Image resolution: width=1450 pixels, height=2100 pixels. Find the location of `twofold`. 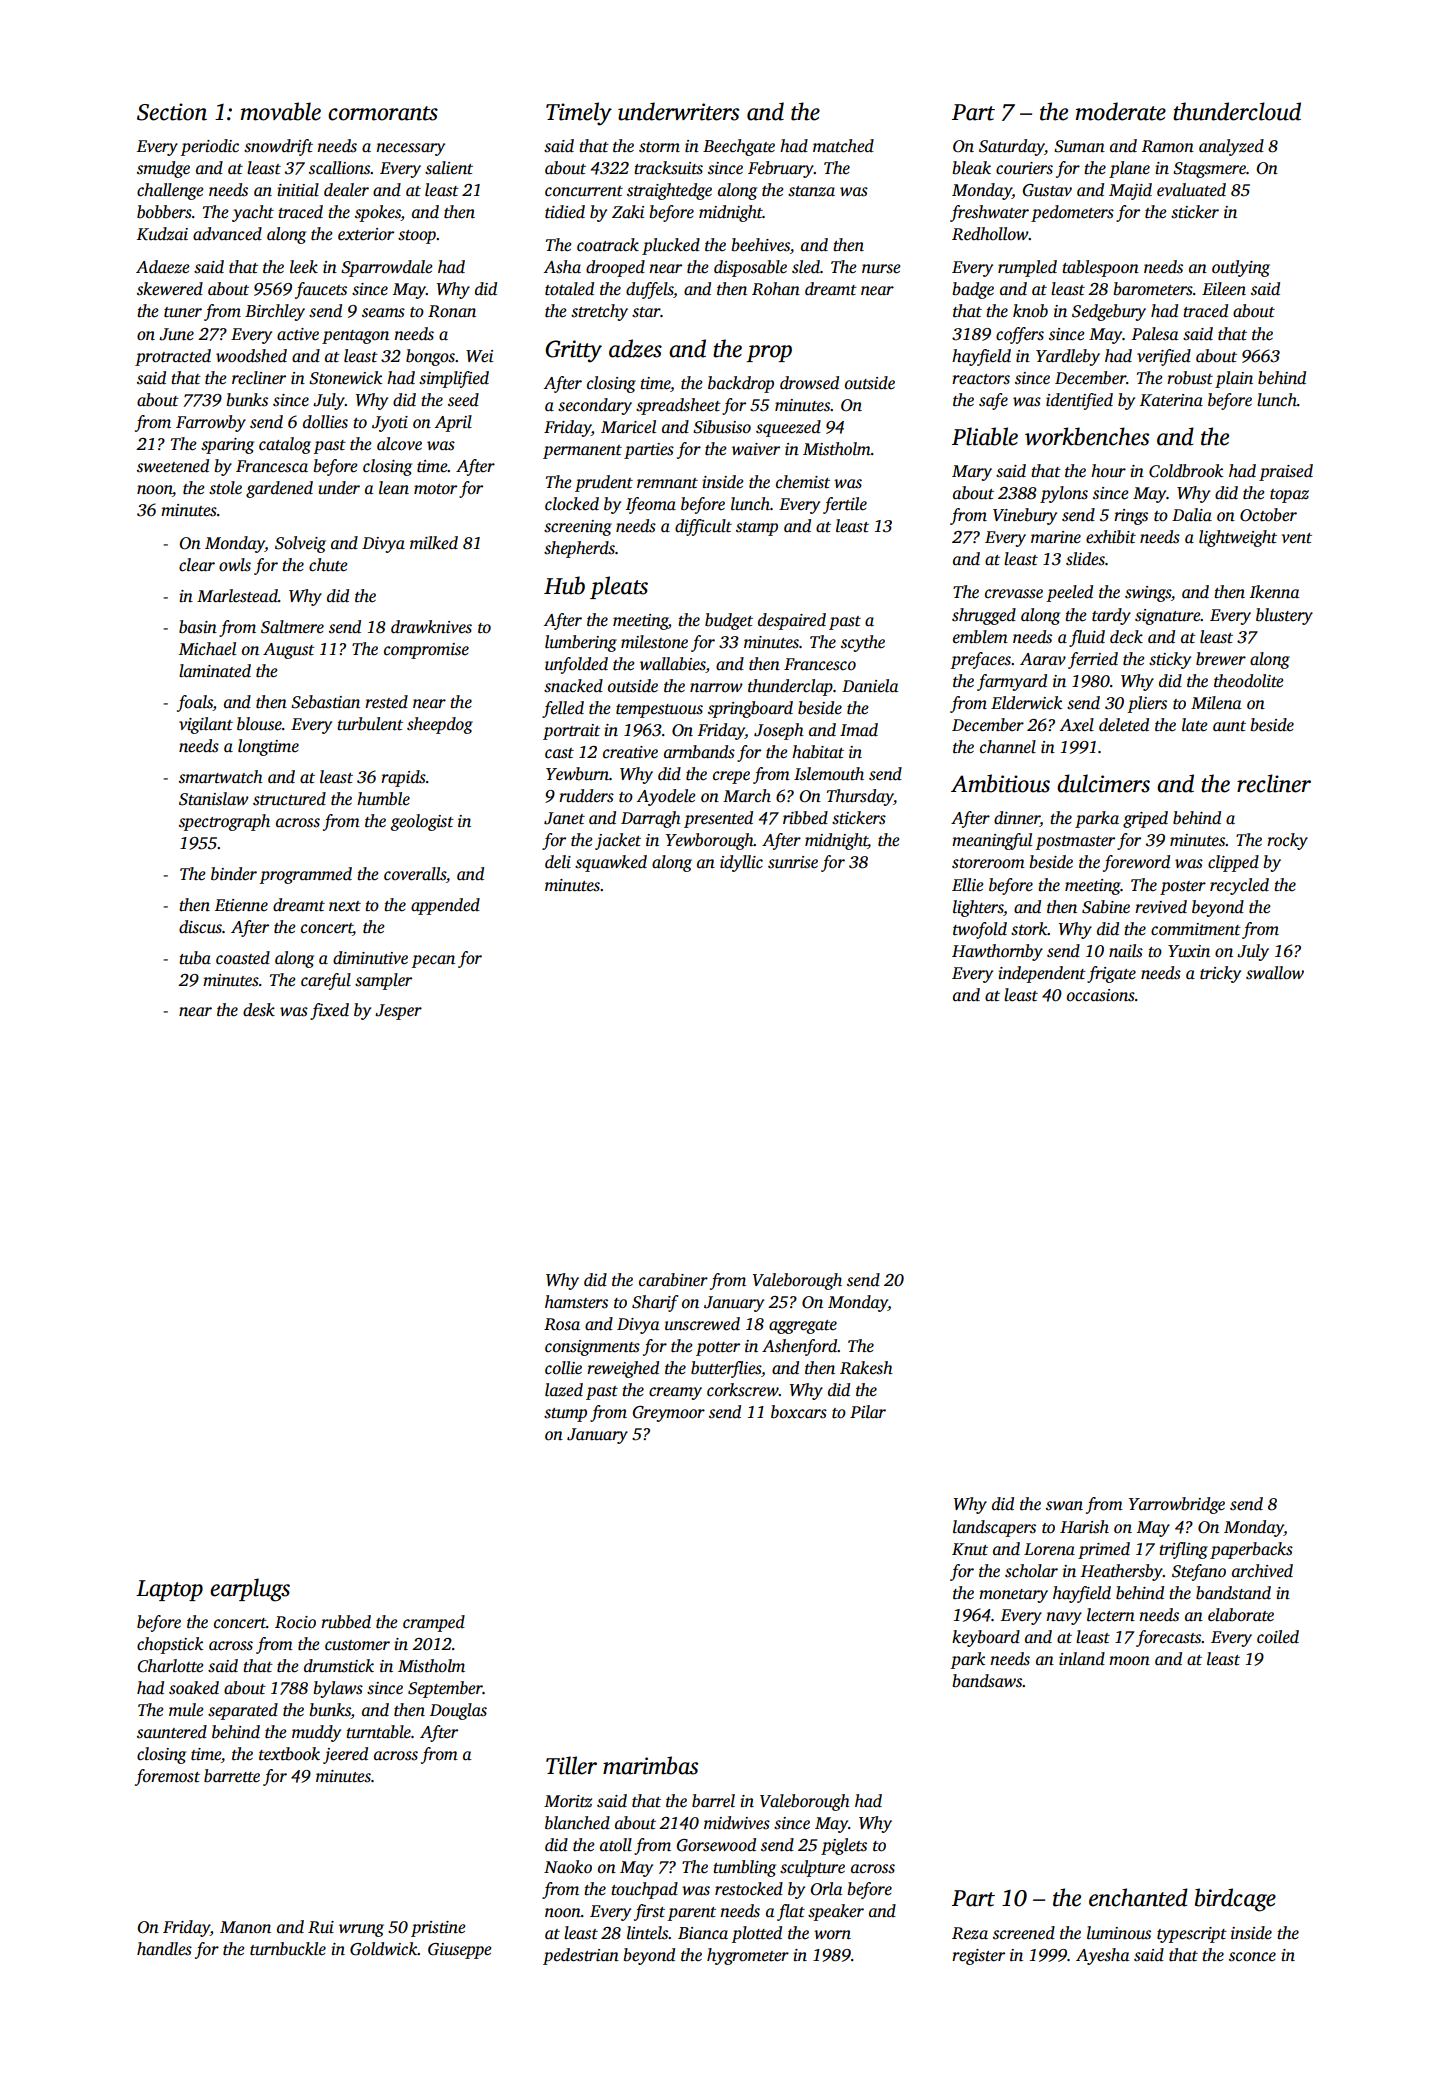

twofold is located at coordinates (980, 930).
